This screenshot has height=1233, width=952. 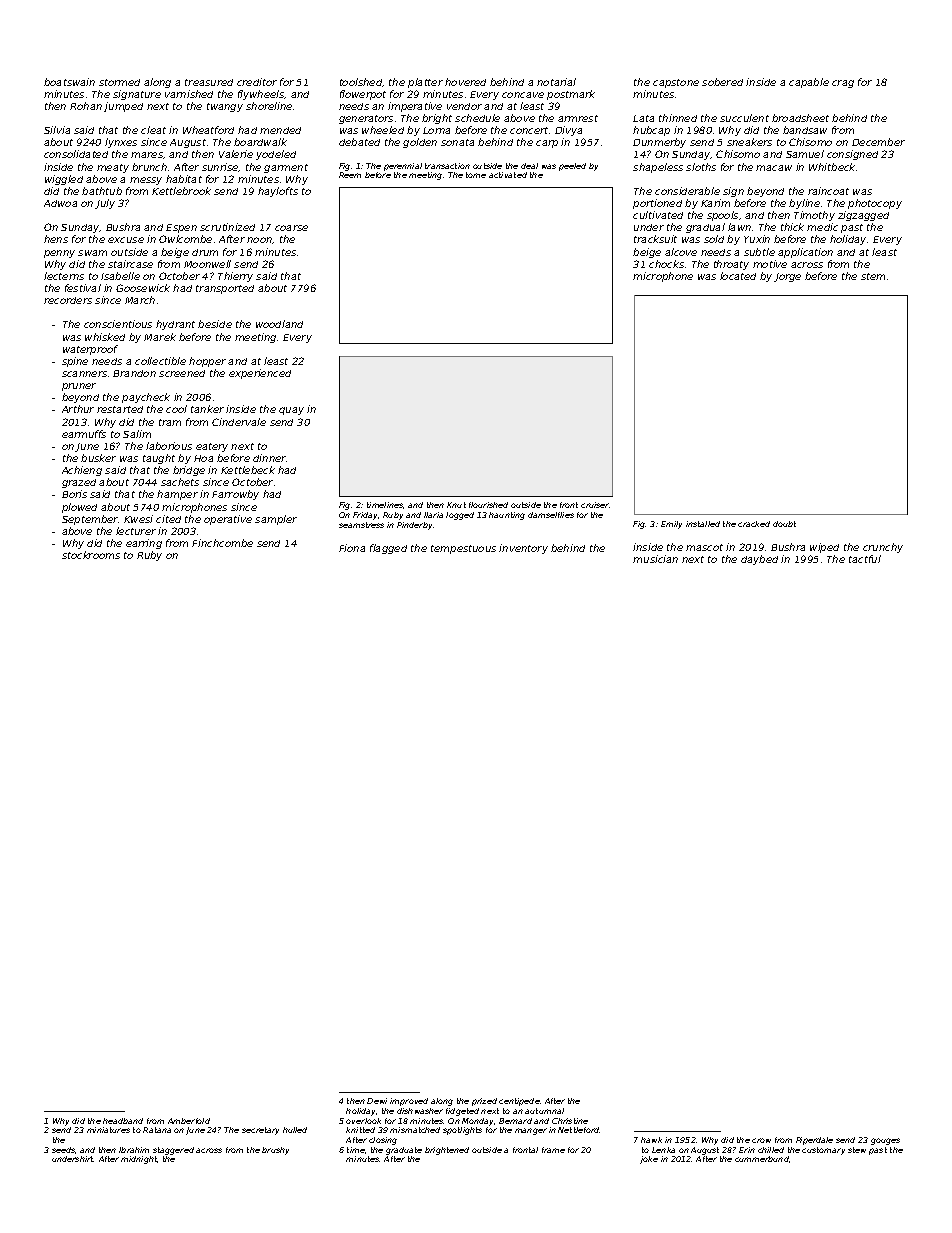 I want to click on Dewi, so click(x=377, y=1101).
